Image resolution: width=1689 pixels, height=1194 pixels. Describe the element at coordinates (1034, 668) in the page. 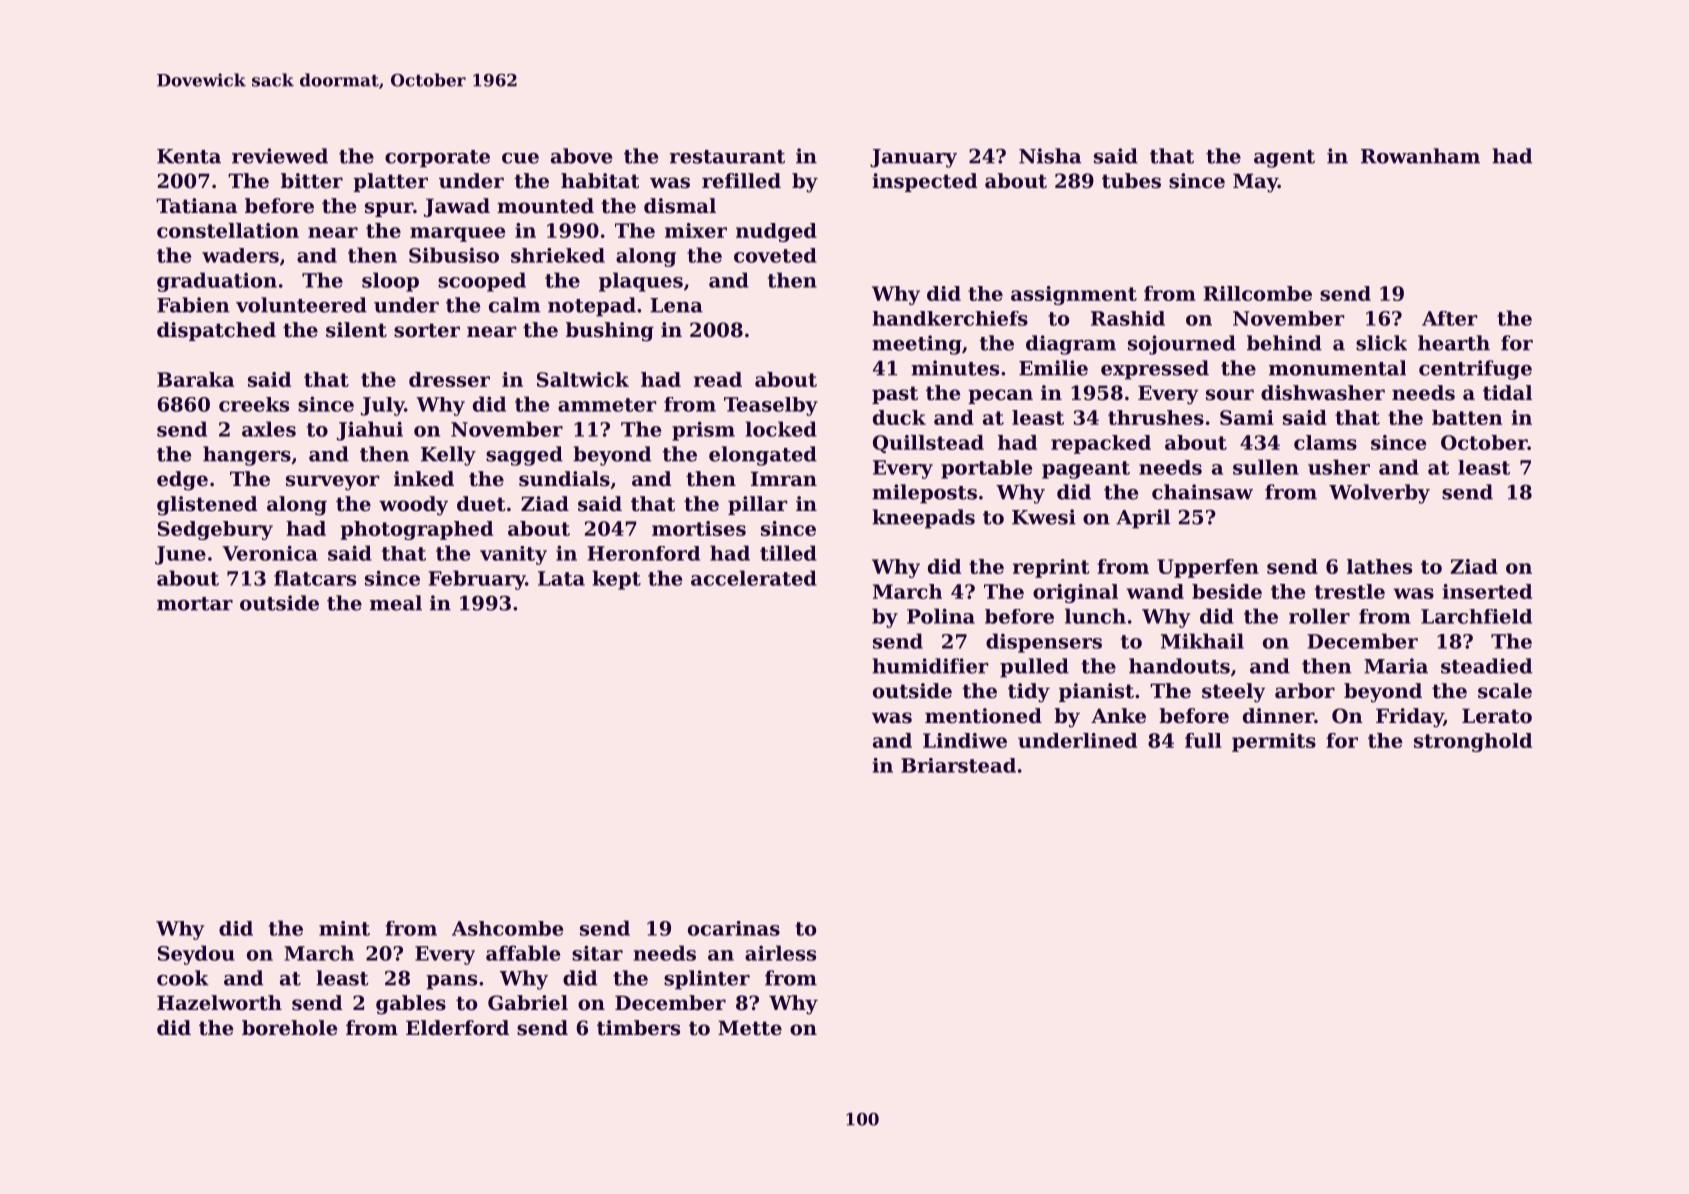

I see `pulled` at that location.
